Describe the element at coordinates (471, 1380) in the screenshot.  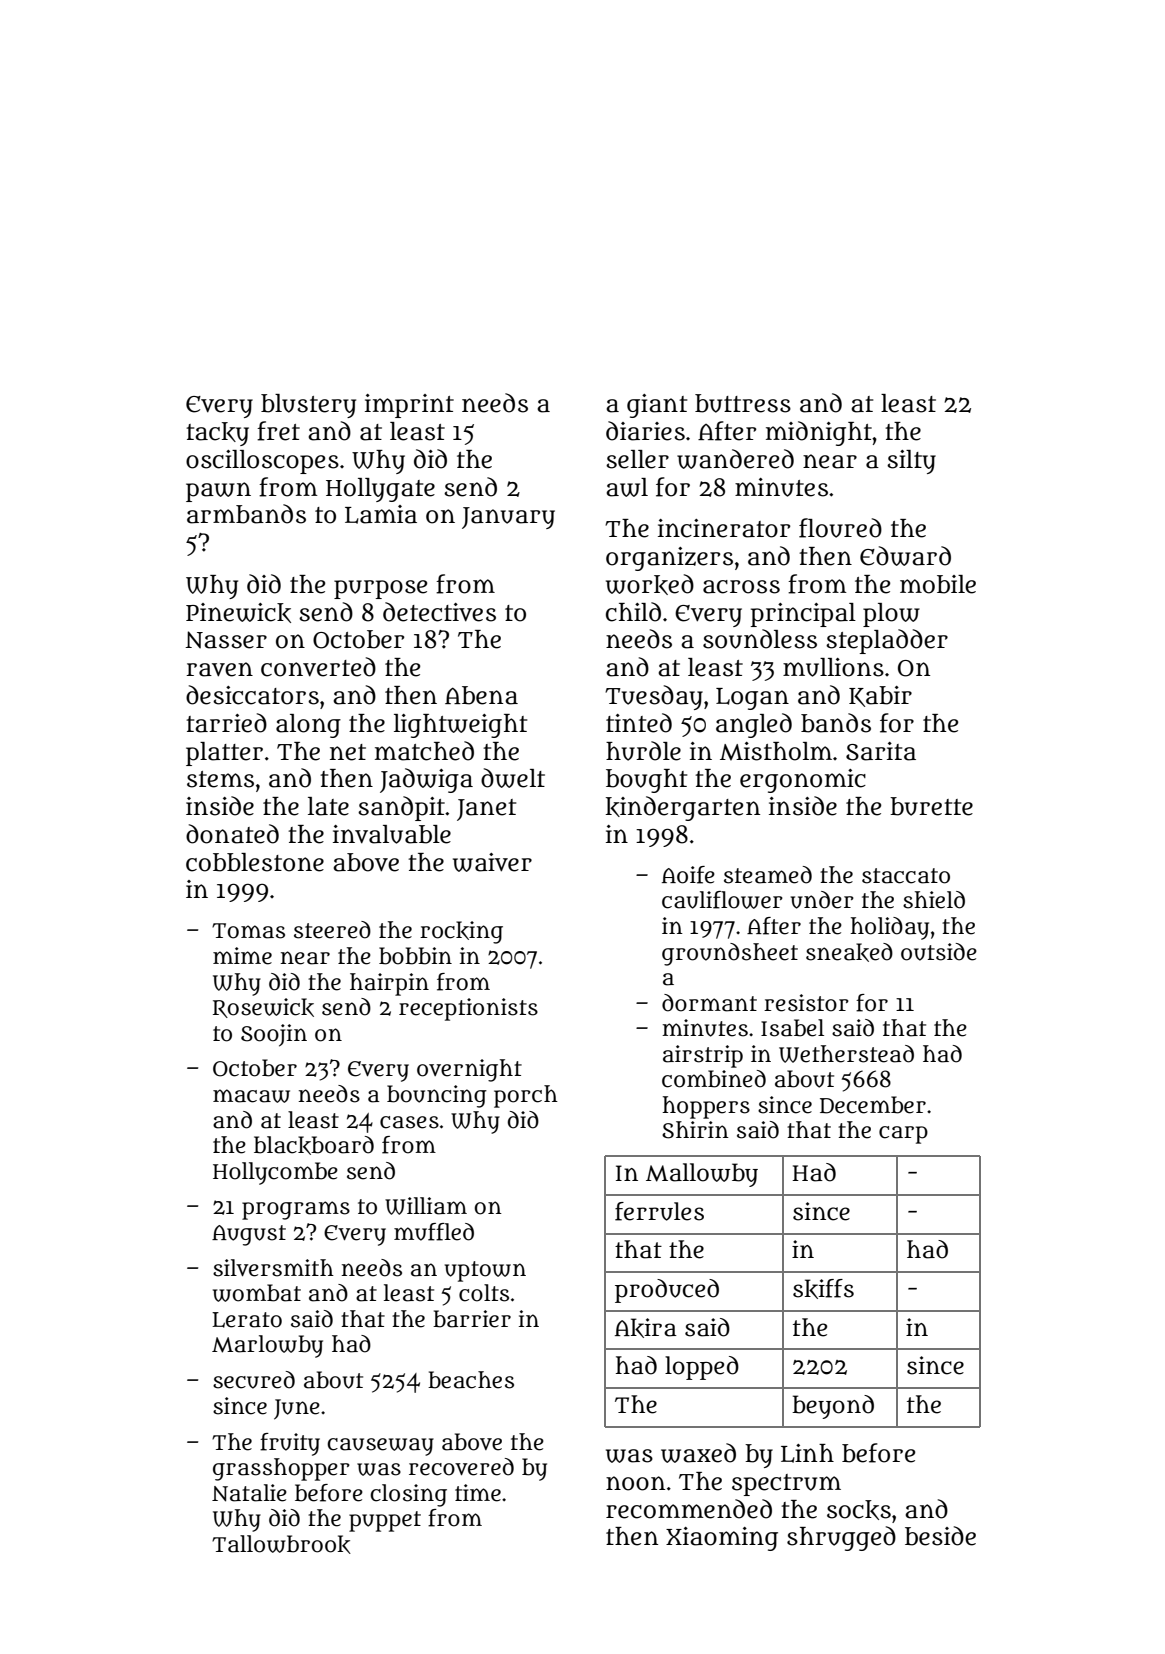
I see `beaches` at that location.
